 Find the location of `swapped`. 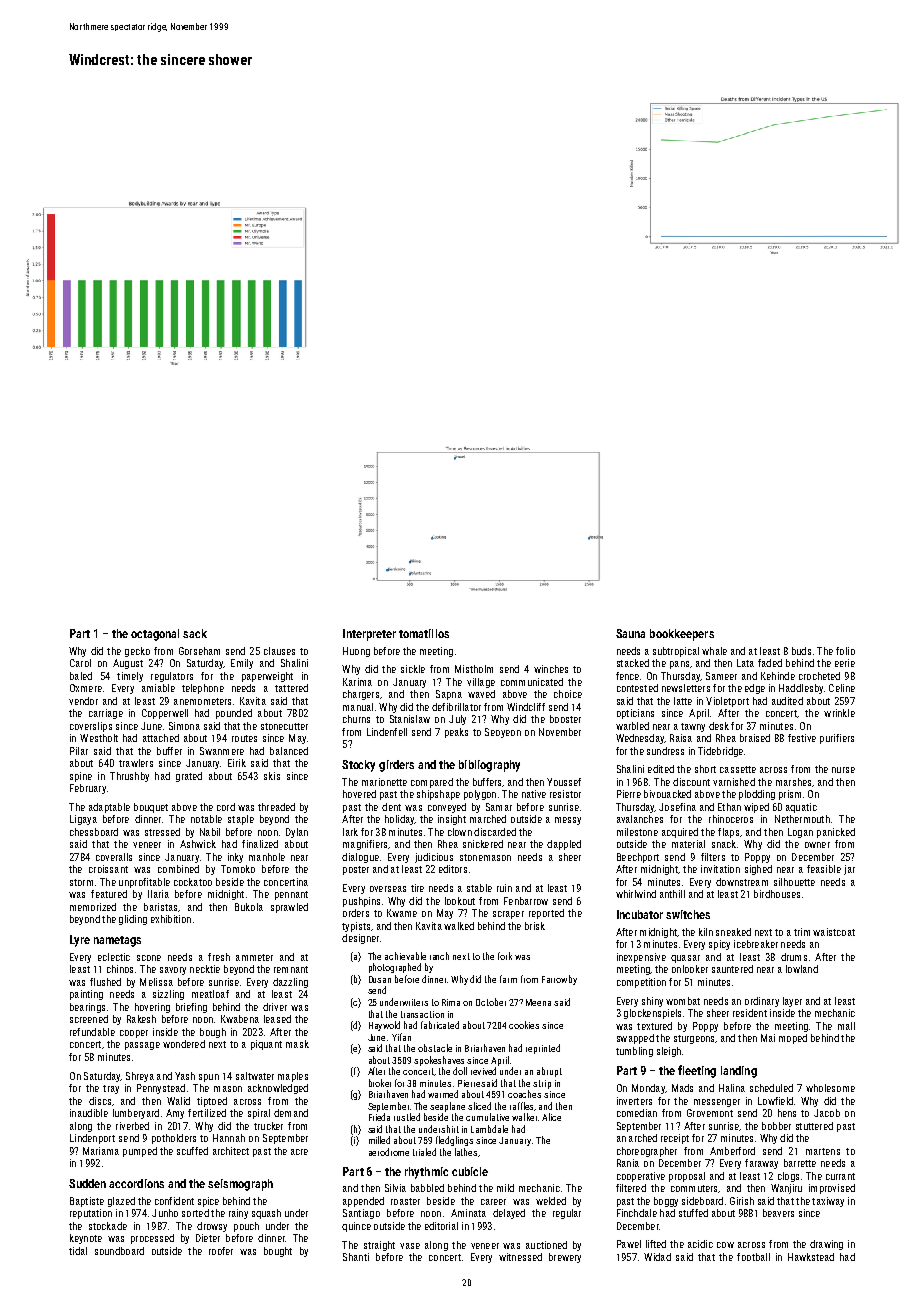

swapped is located at coordinates (635, 1039).
